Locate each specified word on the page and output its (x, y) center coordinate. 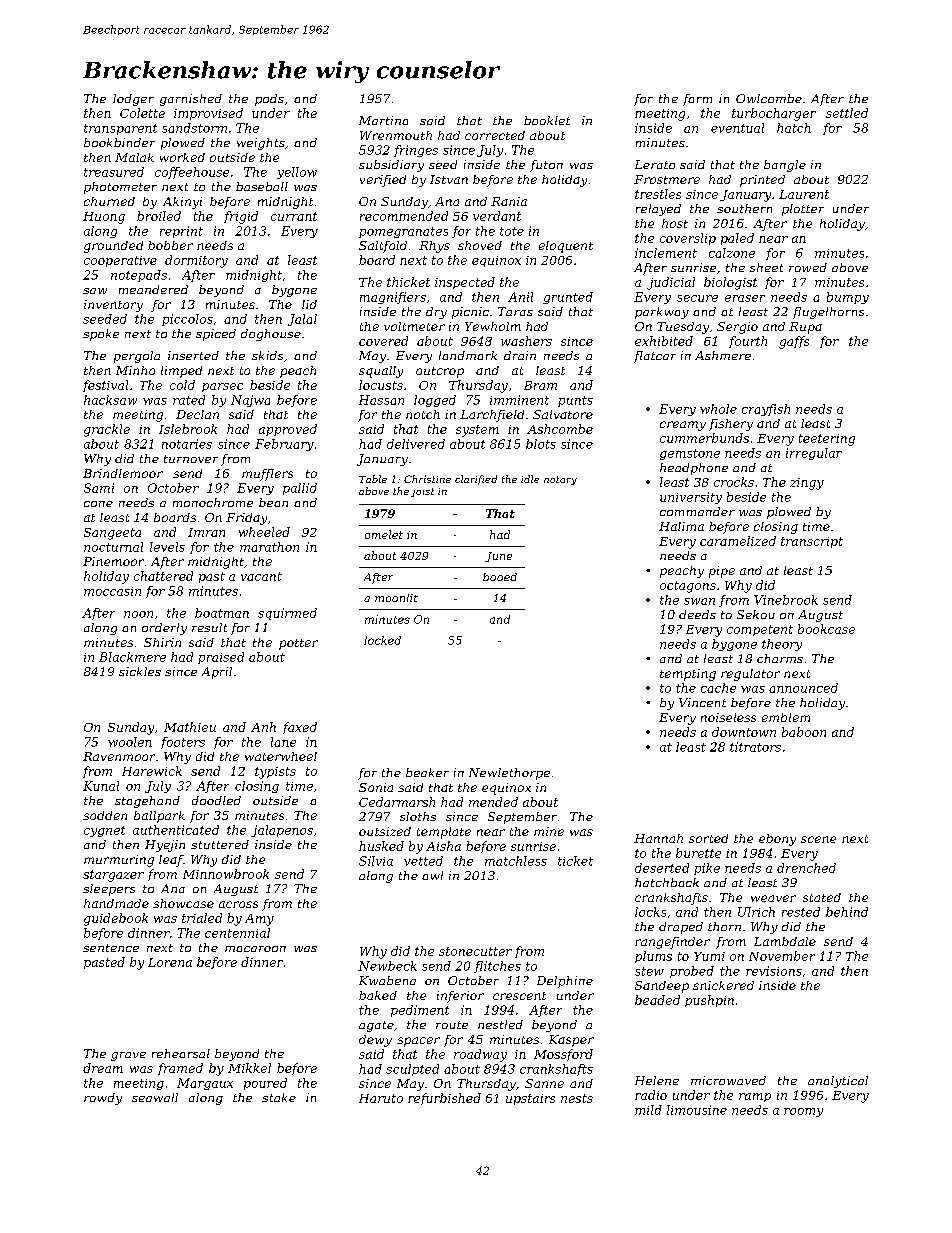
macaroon (255, 949)
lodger (133, 100)
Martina (383, 120)
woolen (130, 742)
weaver (773, 898)
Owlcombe (769, 98)
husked (381, 846)
